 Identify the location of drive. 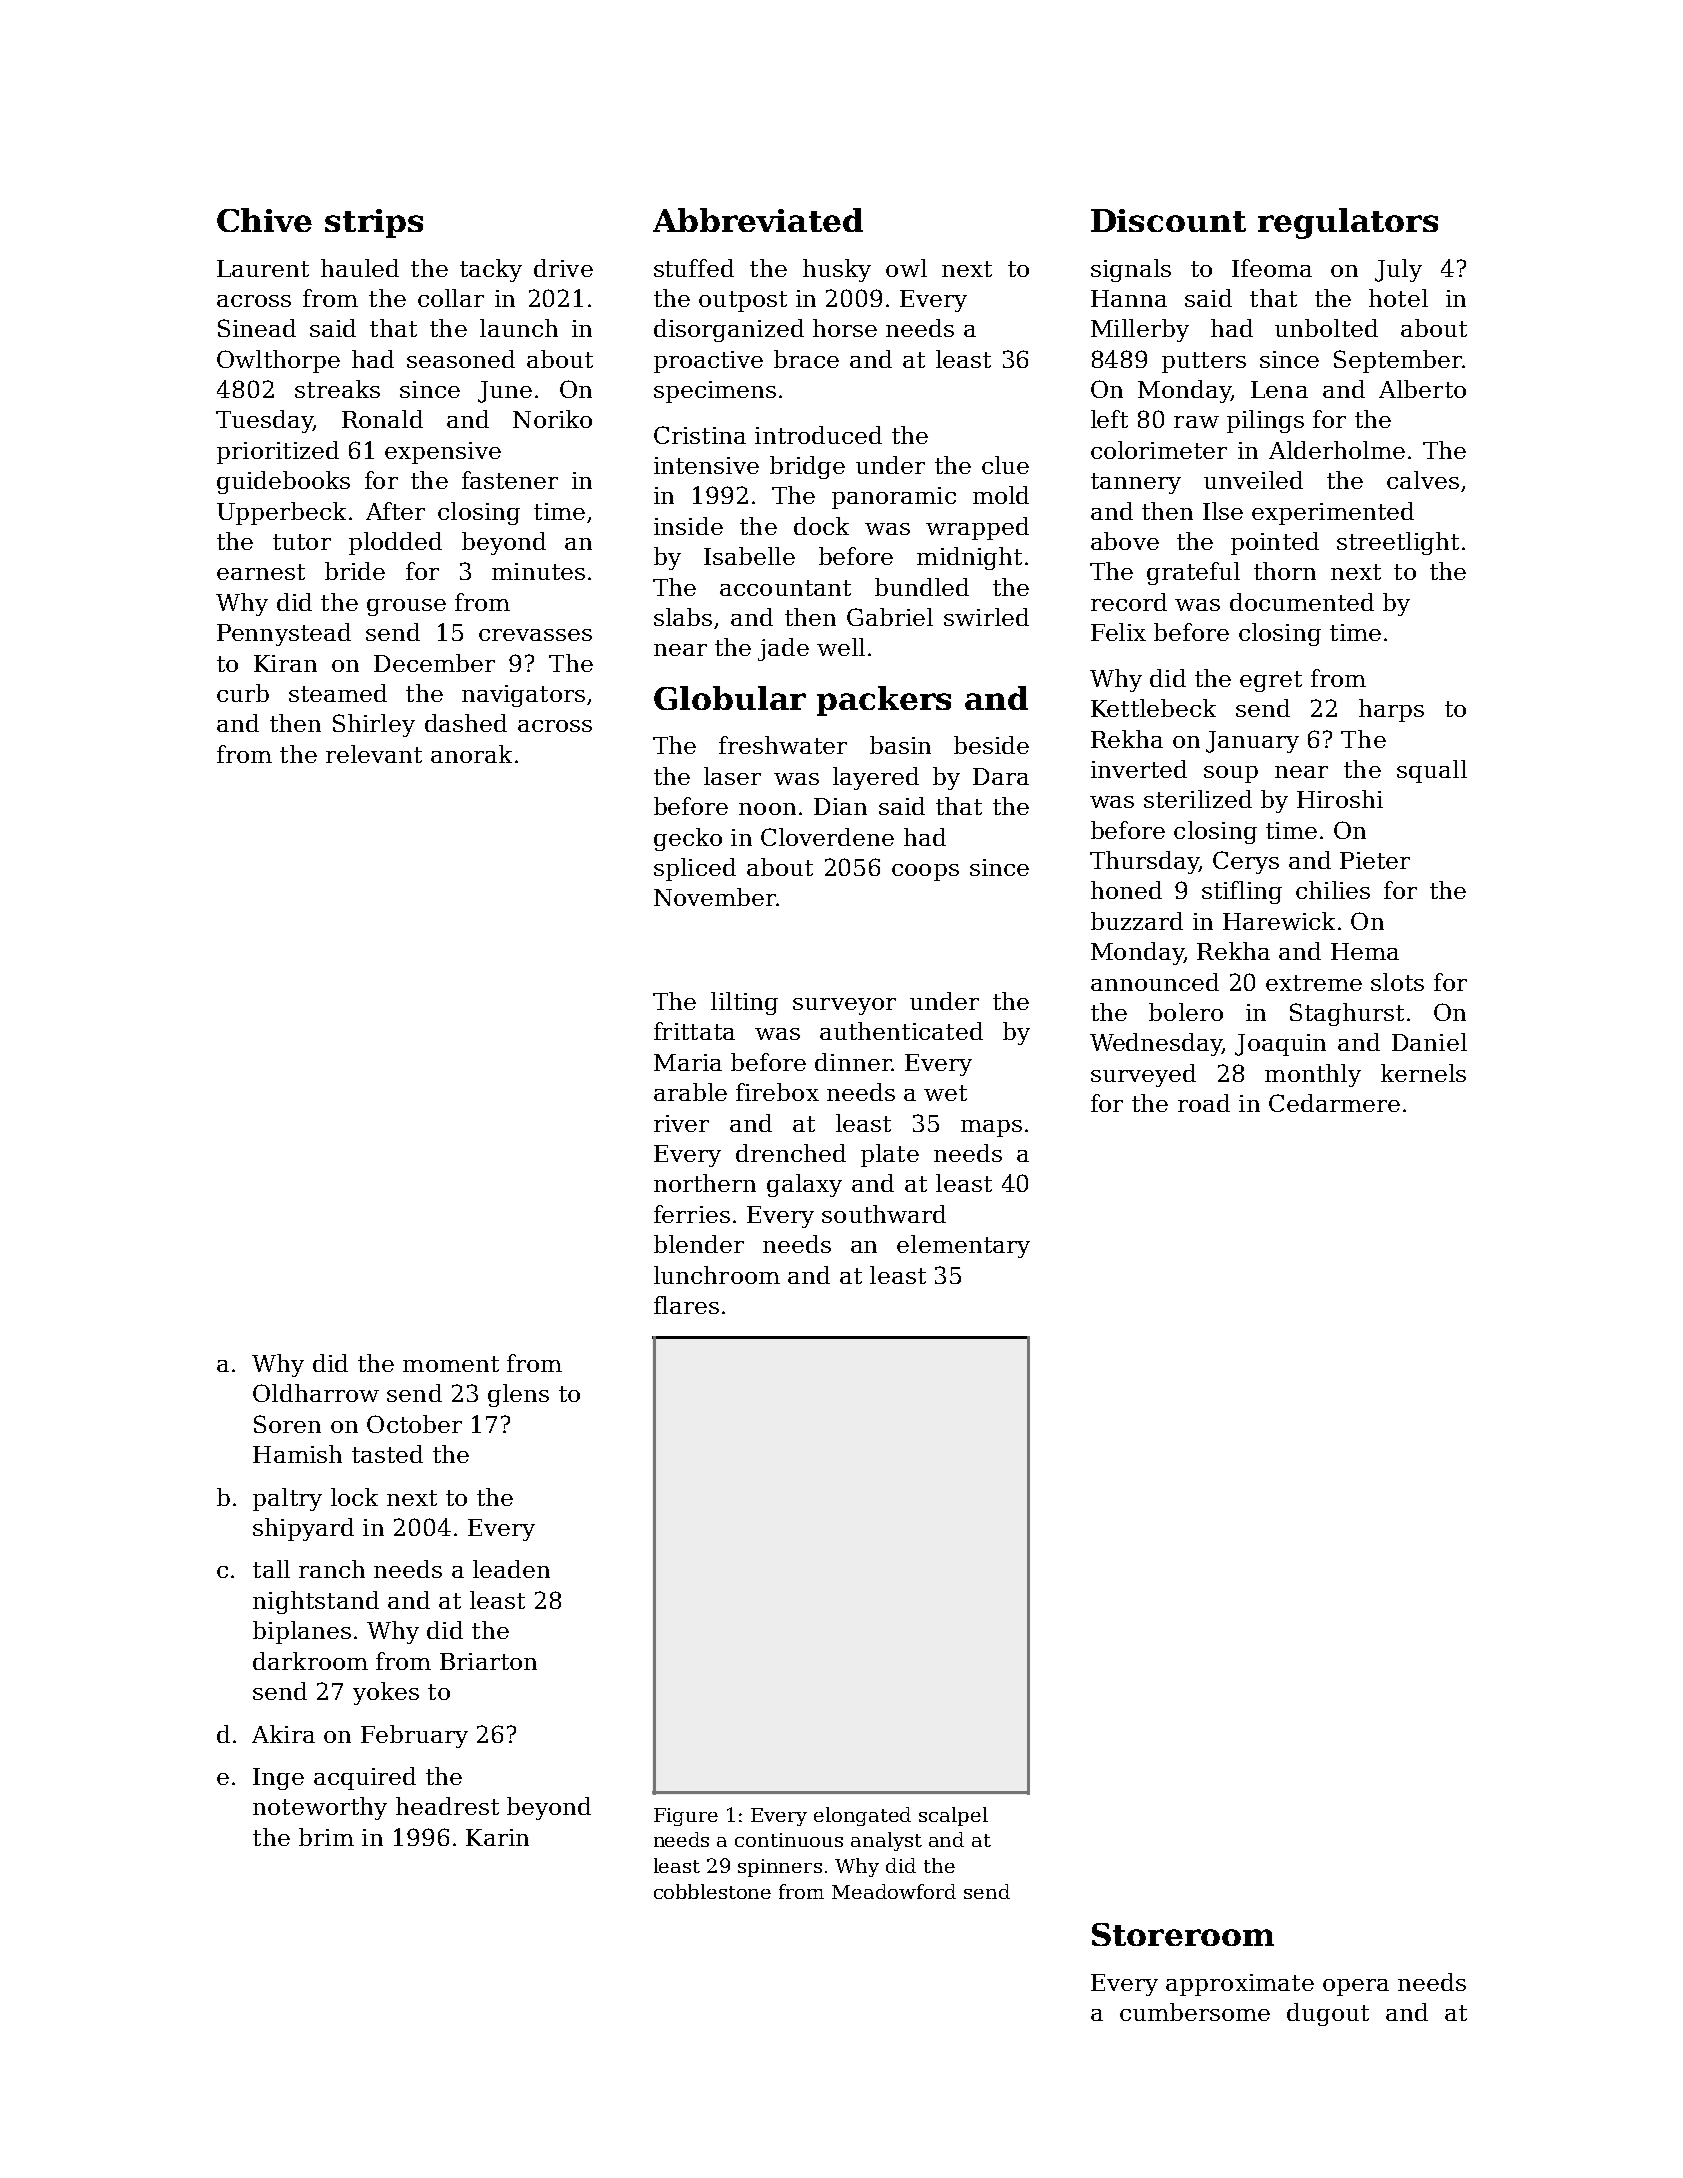
(563, 268).
